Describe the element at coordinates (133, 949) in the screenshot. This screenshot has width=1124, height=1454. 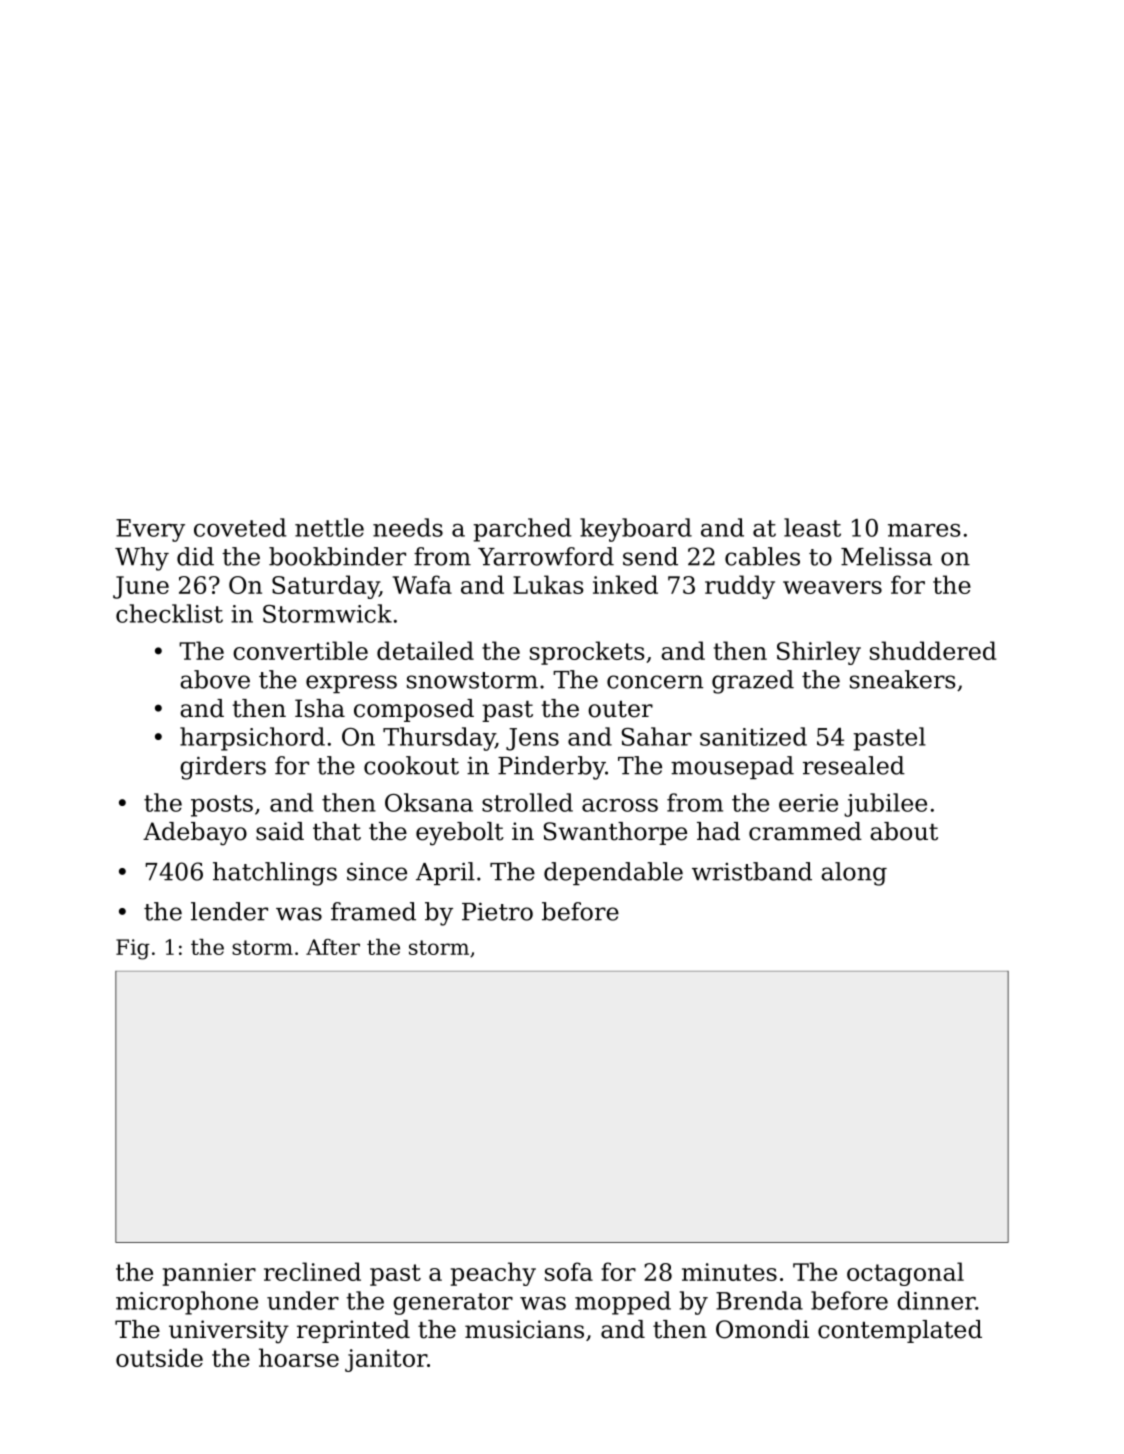
I see `Fig` at that location.
